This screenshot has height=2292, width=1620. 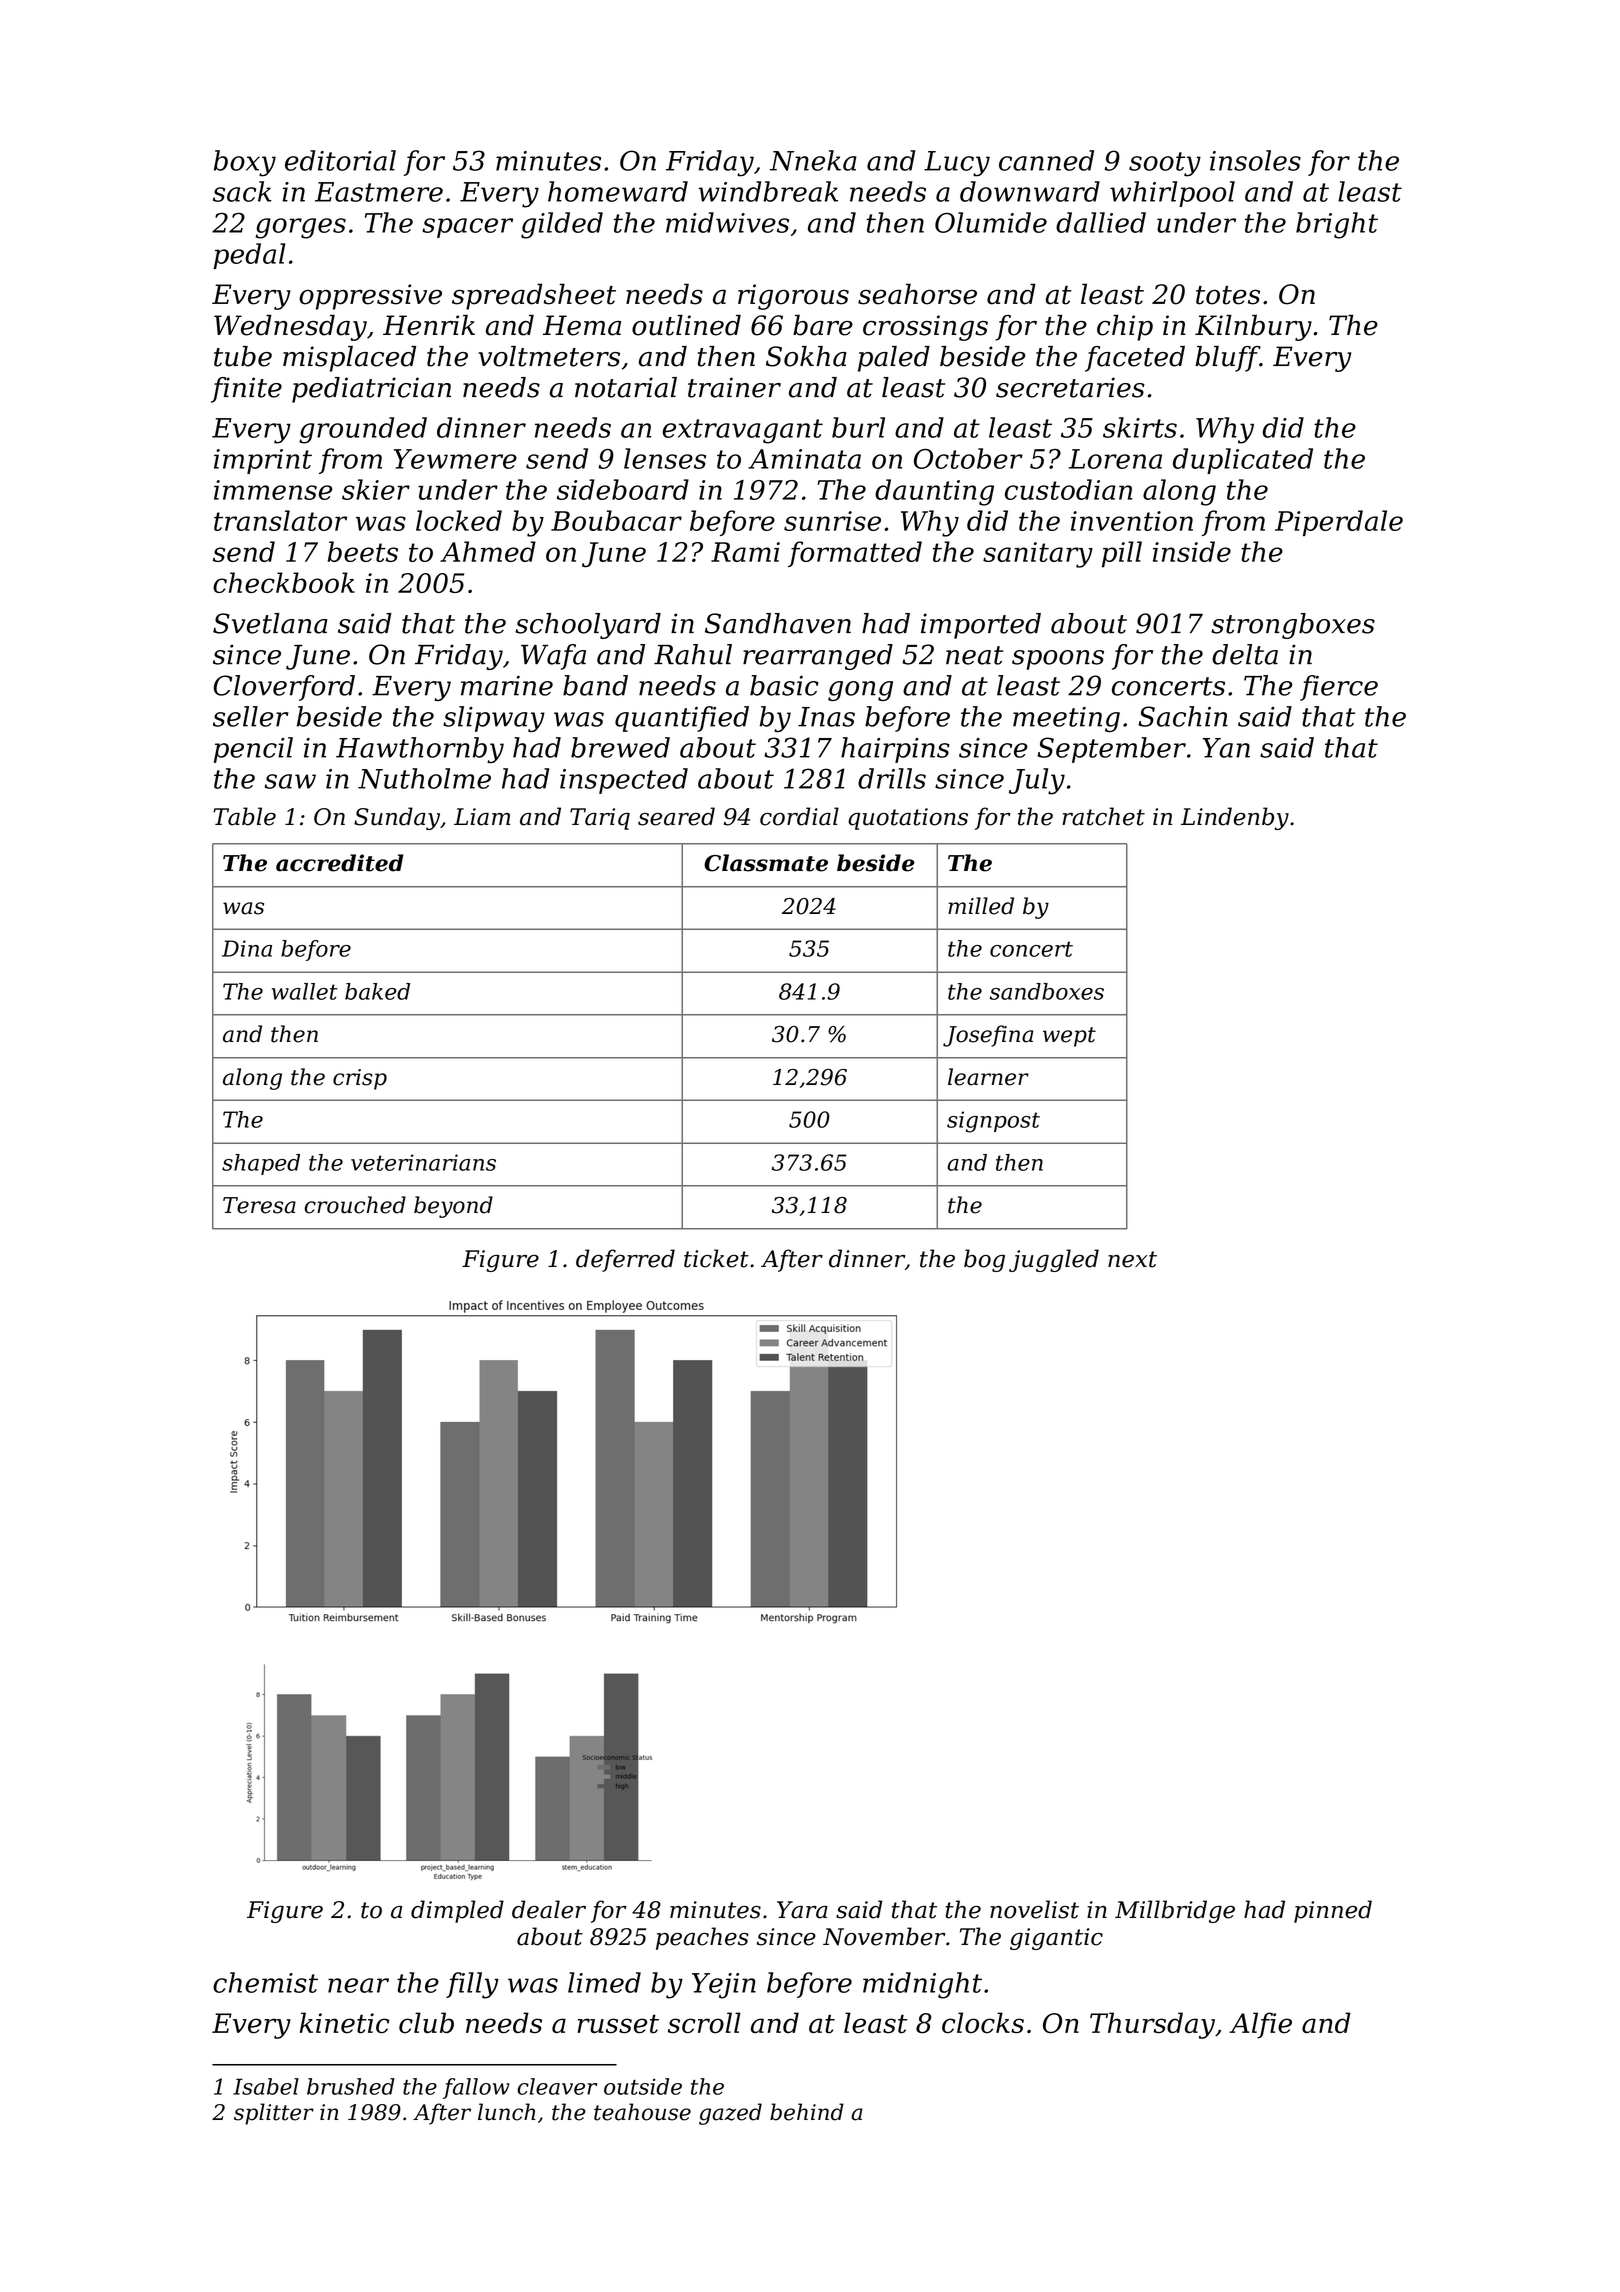 What do you see at coordinates (1255, 160) in the screenshot?
I see `insoles` at bounding box center [1255, 160].
